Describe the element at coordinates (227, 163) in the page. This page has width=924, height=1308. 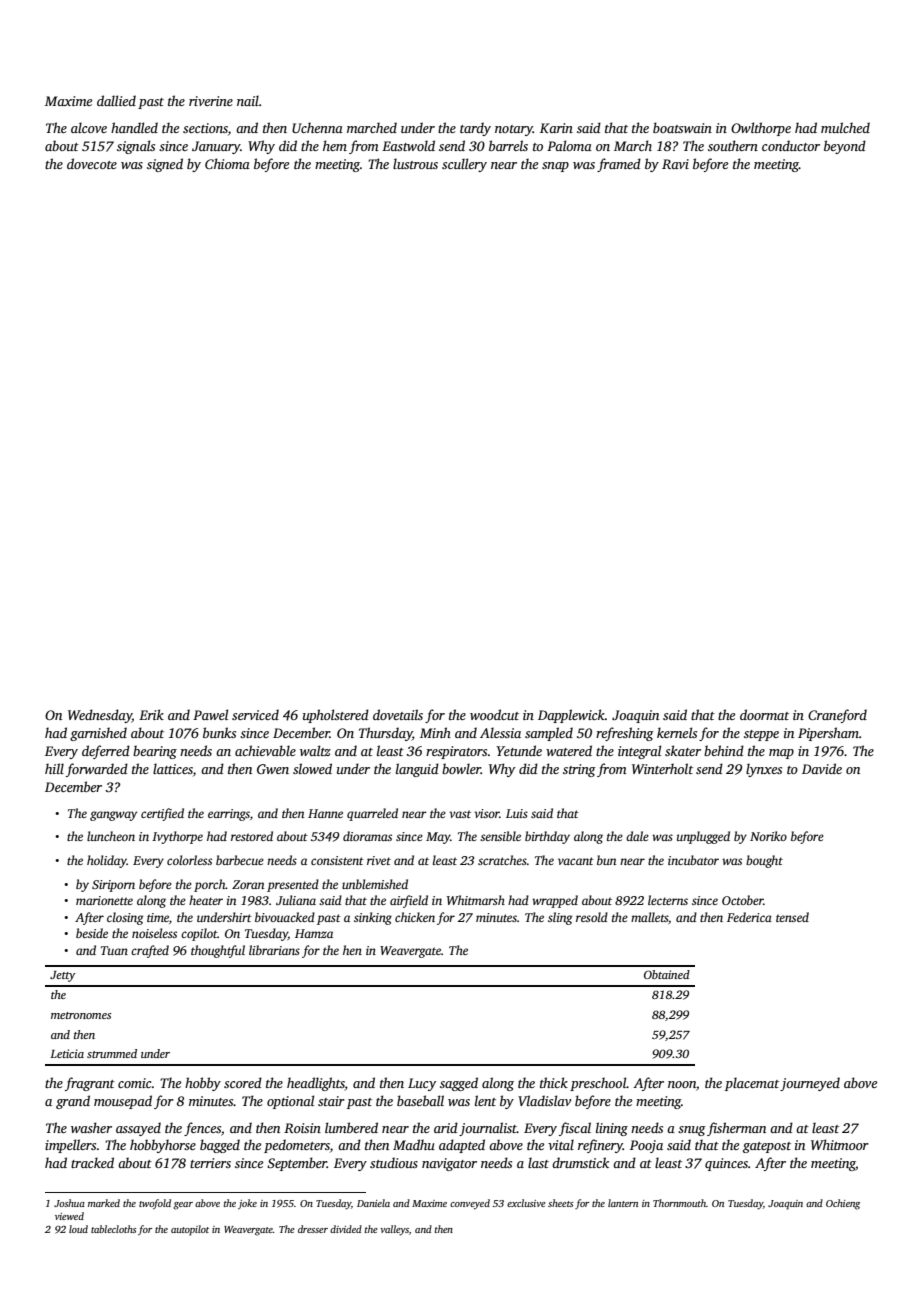
I see `Chioma` at that location.
